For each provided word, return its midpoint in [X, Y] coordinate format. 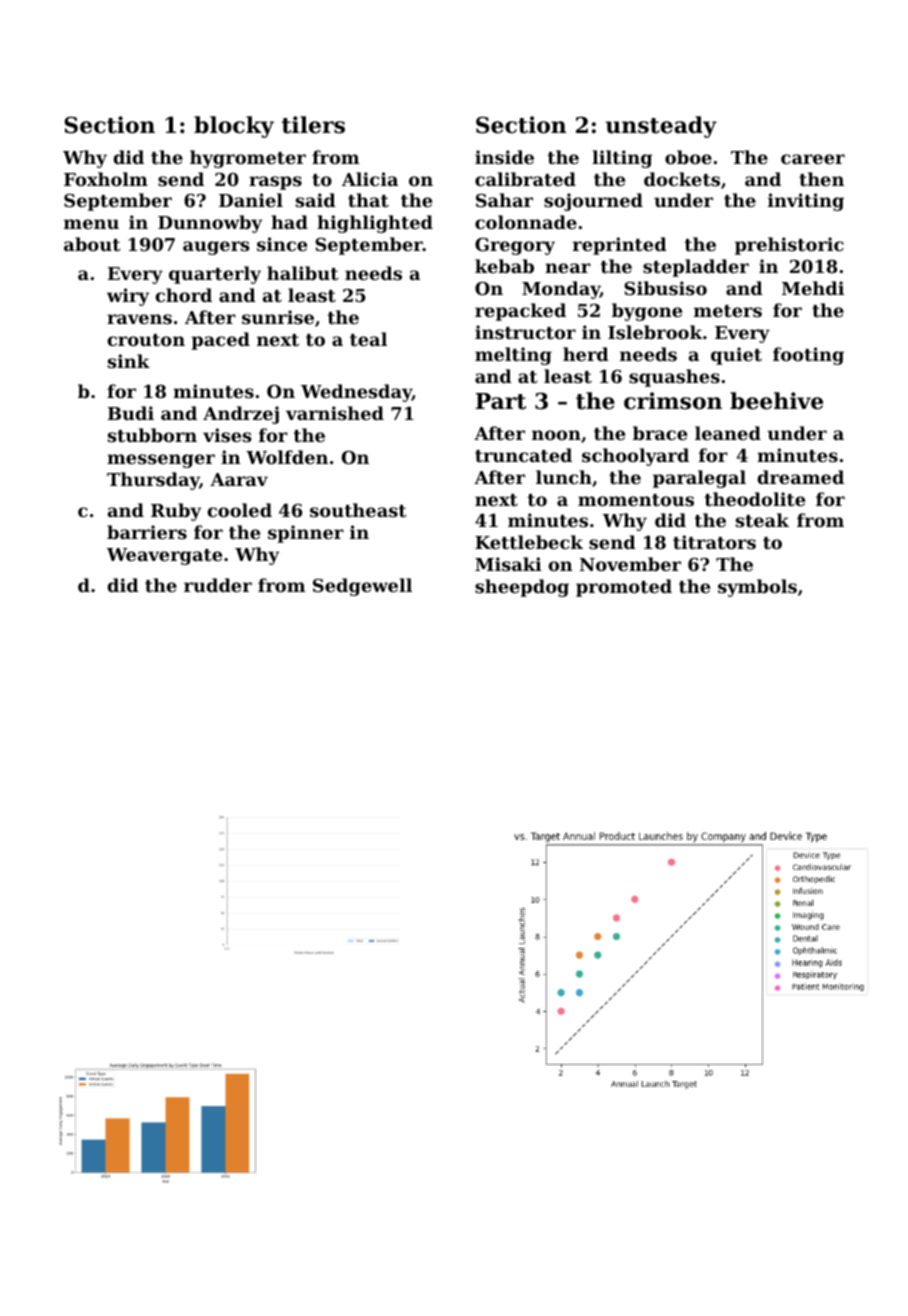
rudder [218, 585]
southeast [358, 510]
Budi [131, 413]
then [821, 179]
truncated [523, 455]
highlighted [375, 224]
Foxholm [106, 179]
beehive [776, 401]
